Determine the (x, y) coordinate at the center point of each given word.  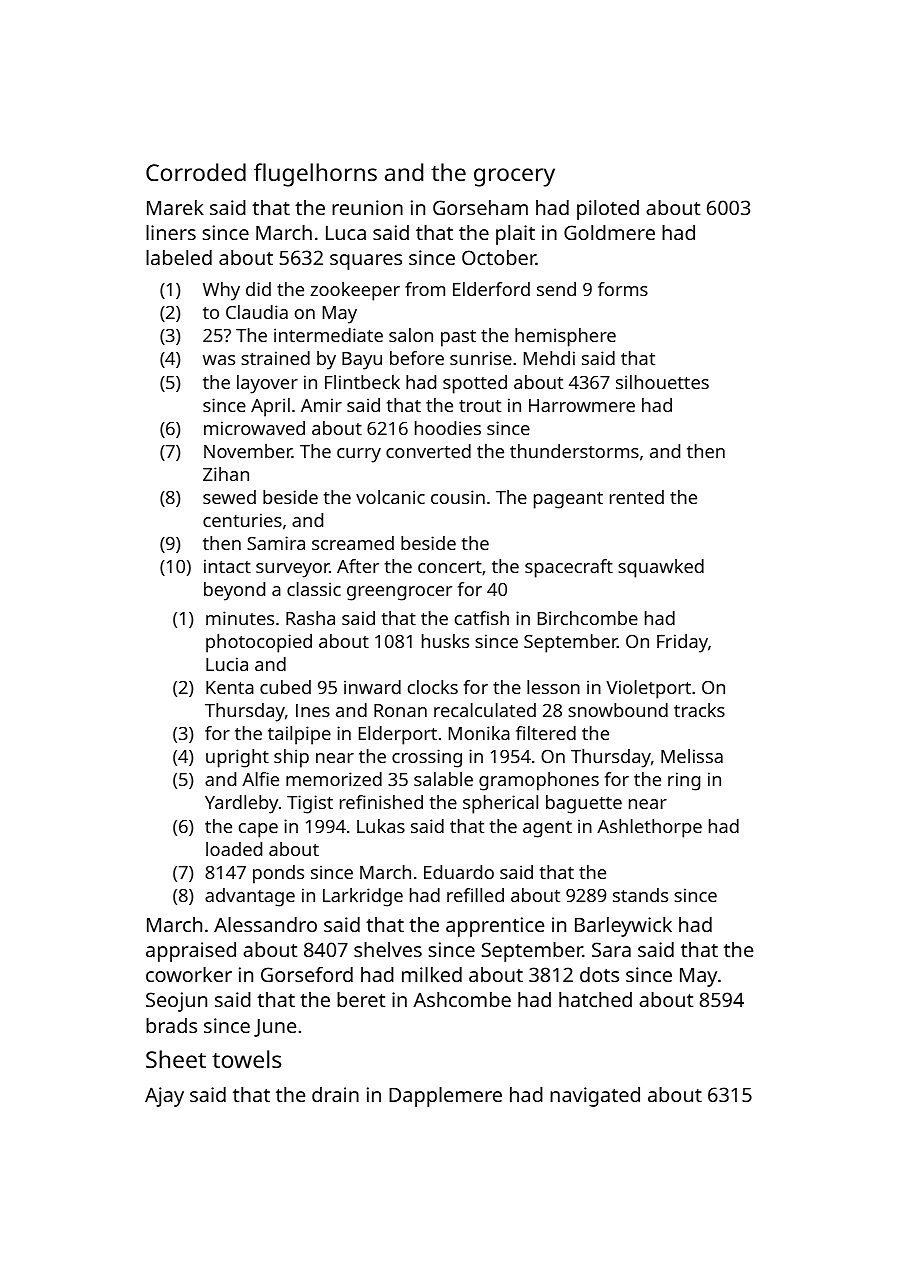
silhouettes (662, 382)
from (425, 289)
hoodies (448, 428)
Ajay (164, 1097)
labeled (179, 257)
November (248, 451)
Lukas (381, 826)
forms (623, 289)
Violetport (648, 689)
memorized (334, 779)
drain (335, 1094)
